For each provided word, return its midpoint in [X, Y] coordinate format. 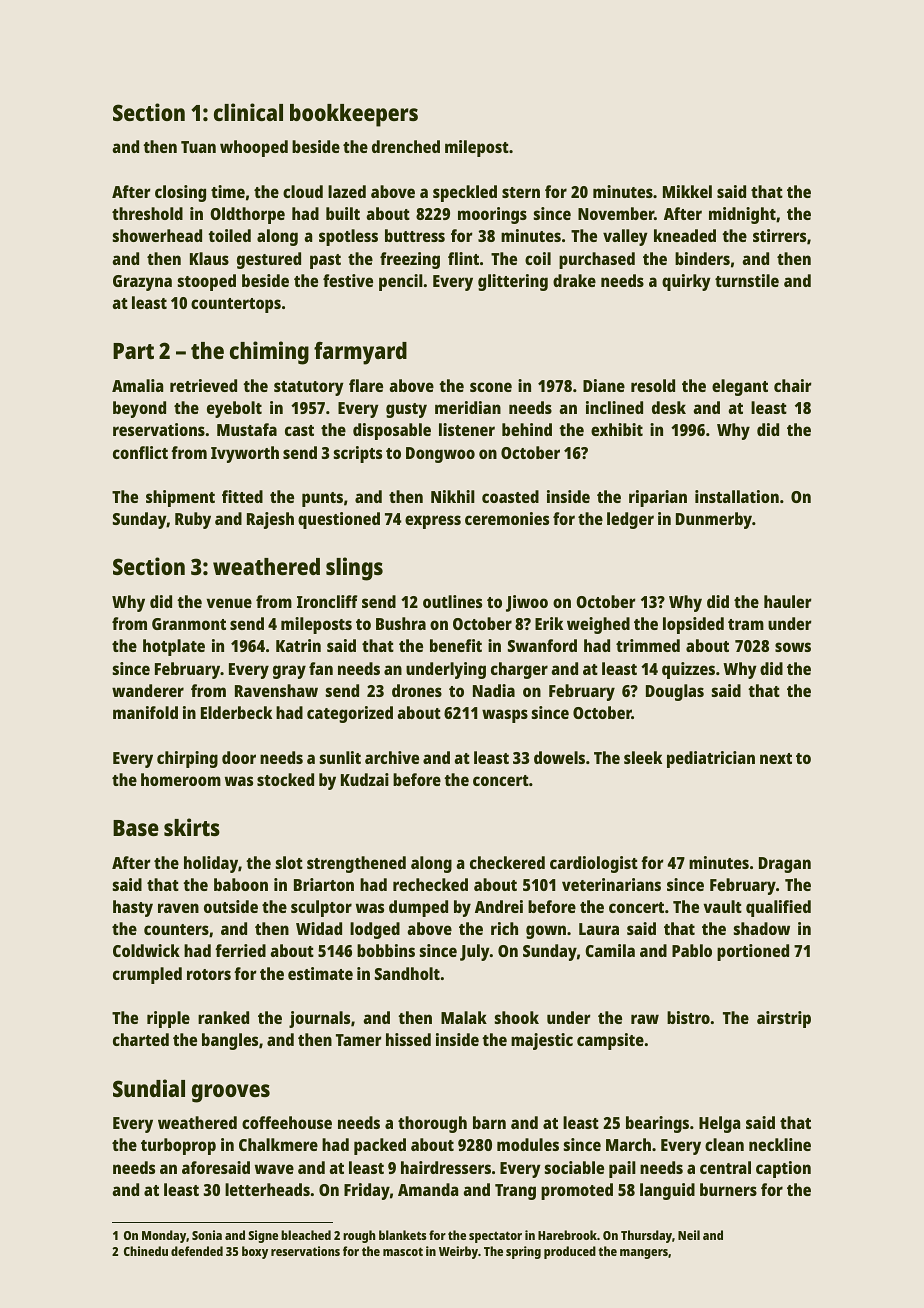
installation [737, 496]
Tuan [198, 147]
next [776, 758]
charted [141, 1039]
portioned [753, 952]
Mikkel [687, 191]
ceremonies [507, 518]
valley [625, 237]
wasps [505, 716]
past [325, 261]
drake [574, 280]
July [475, 952]
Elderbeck [236, 712]
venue [229, 603]
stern [521, 192]
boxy [255, 1252]
